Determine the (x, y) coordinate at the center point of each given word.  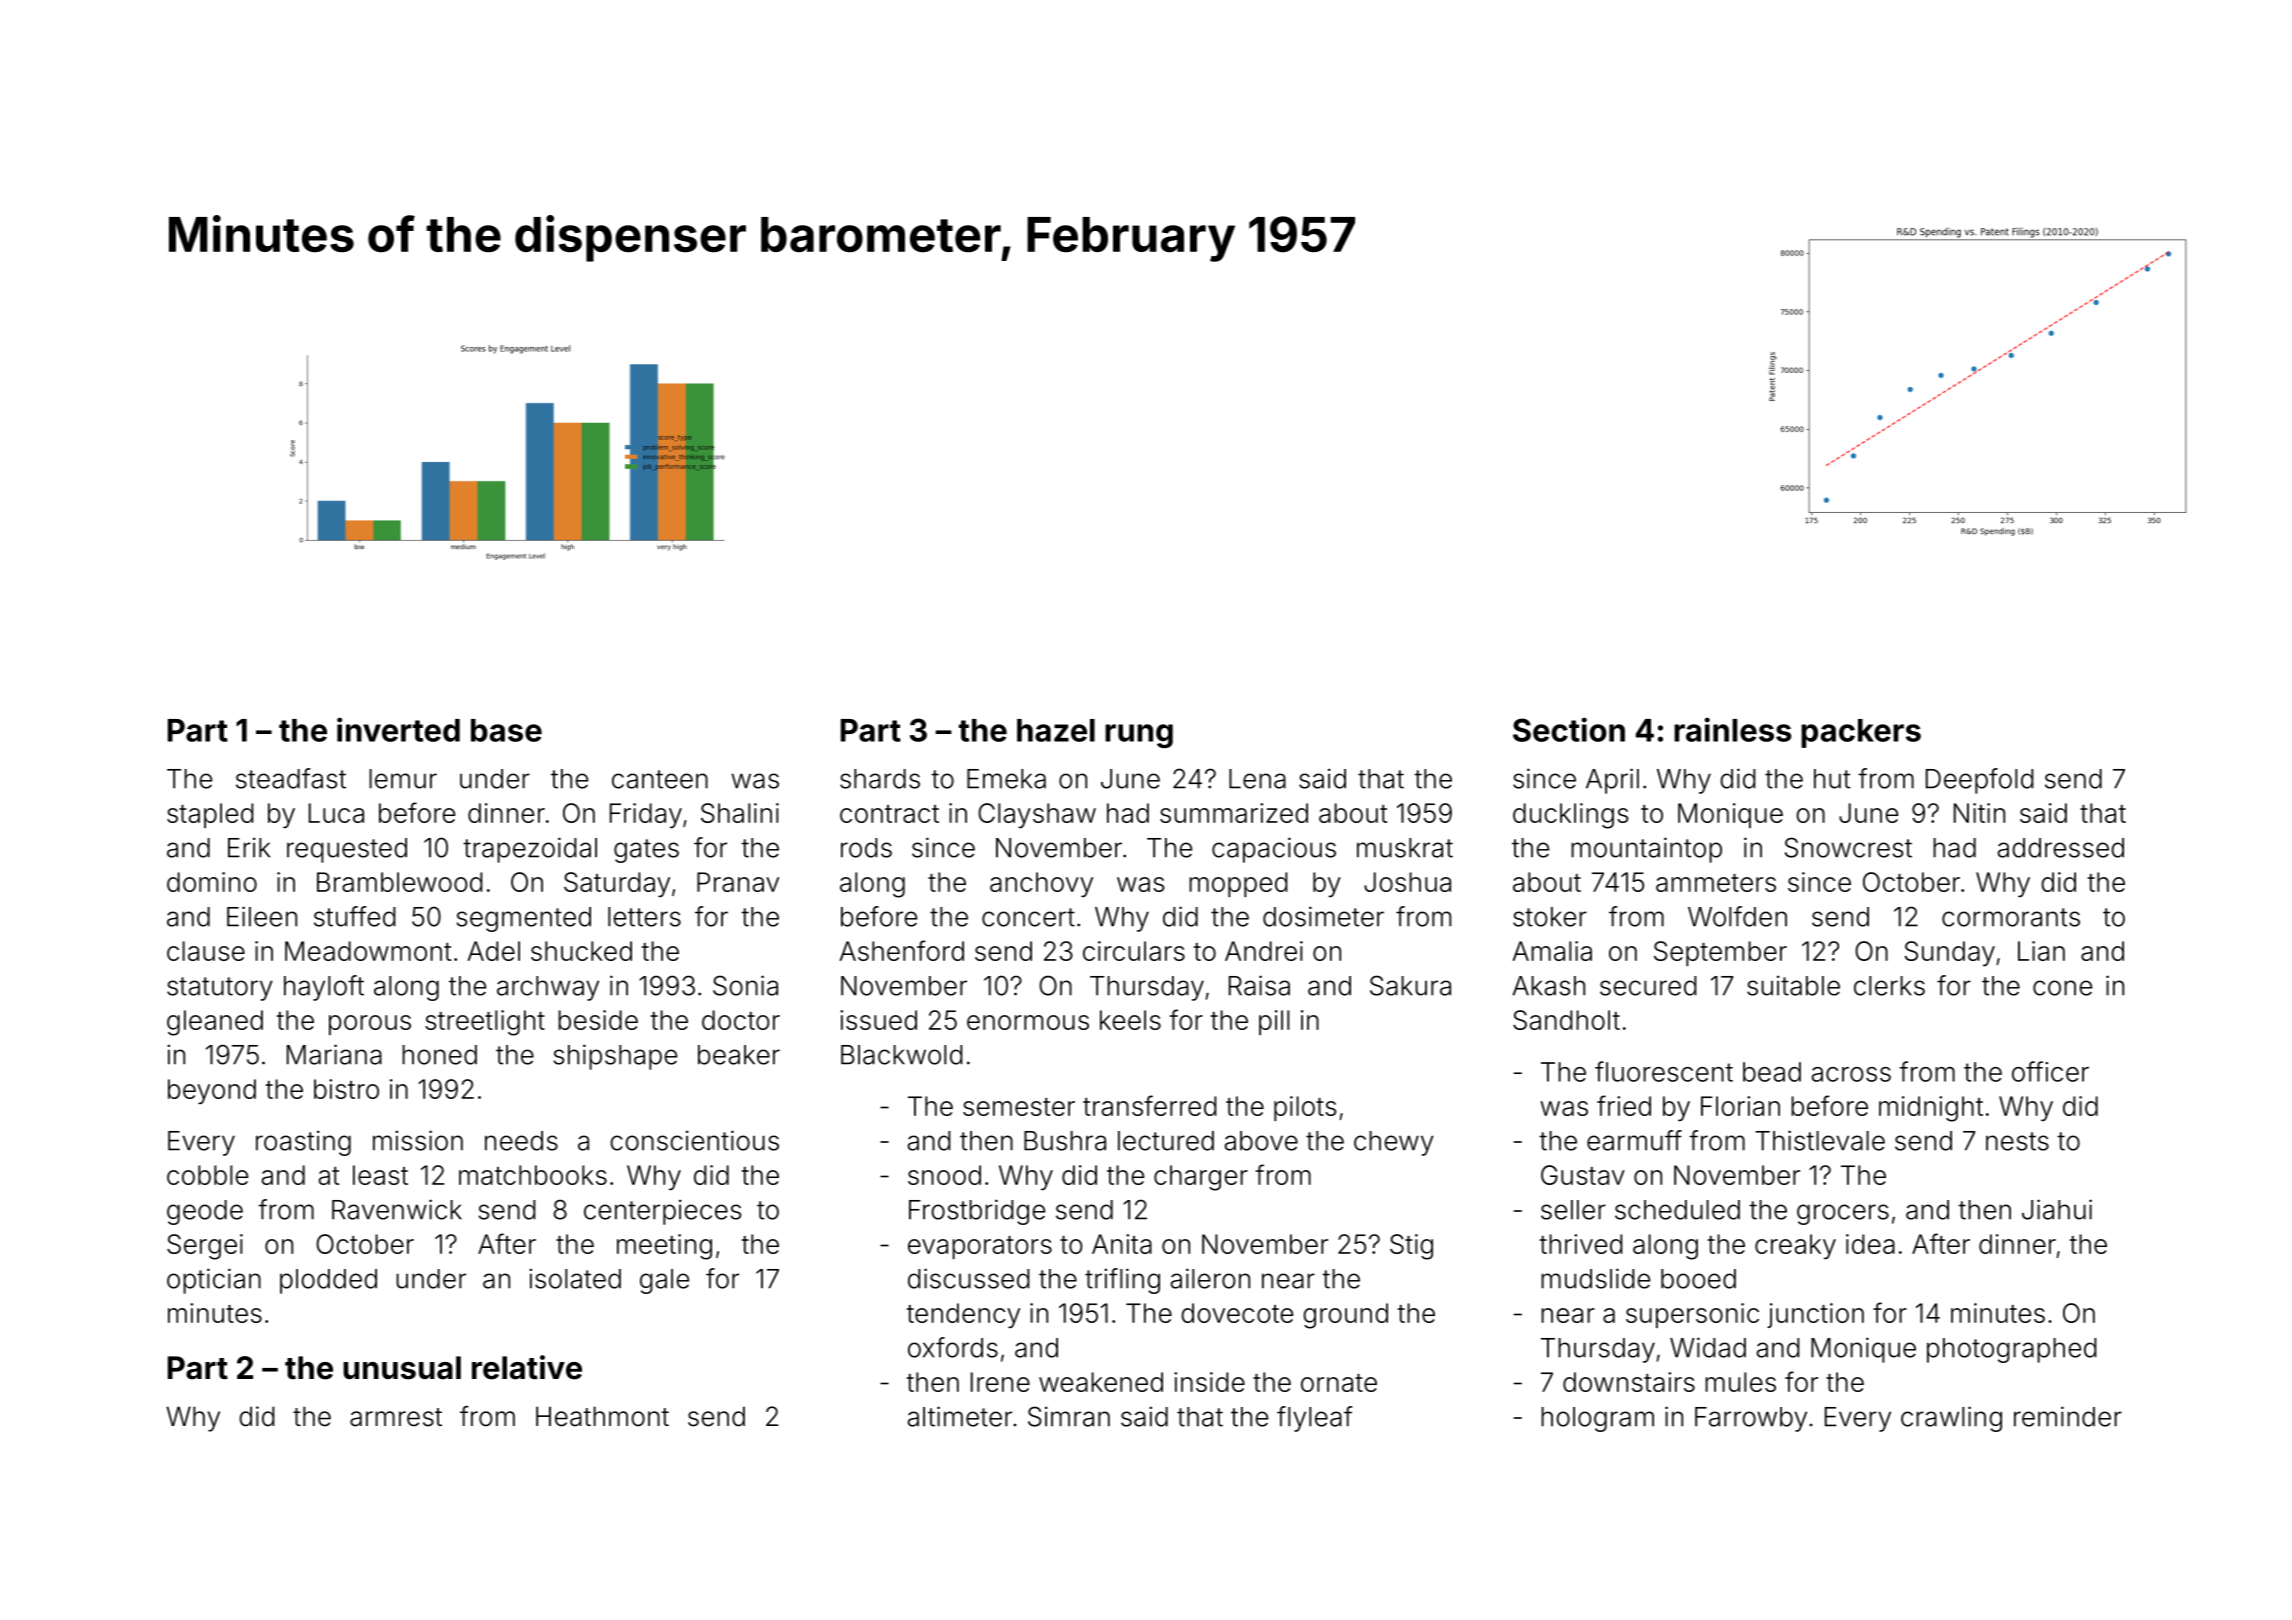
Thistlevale (1820, 1140)
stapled (210, 815)
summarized (1234, 813)
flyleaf (1315, 1419)
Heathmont (602, 1416)
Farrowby (1751, 1419)
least (380, 1175)
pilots (1305, 1108)
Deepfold (1980, 781)
